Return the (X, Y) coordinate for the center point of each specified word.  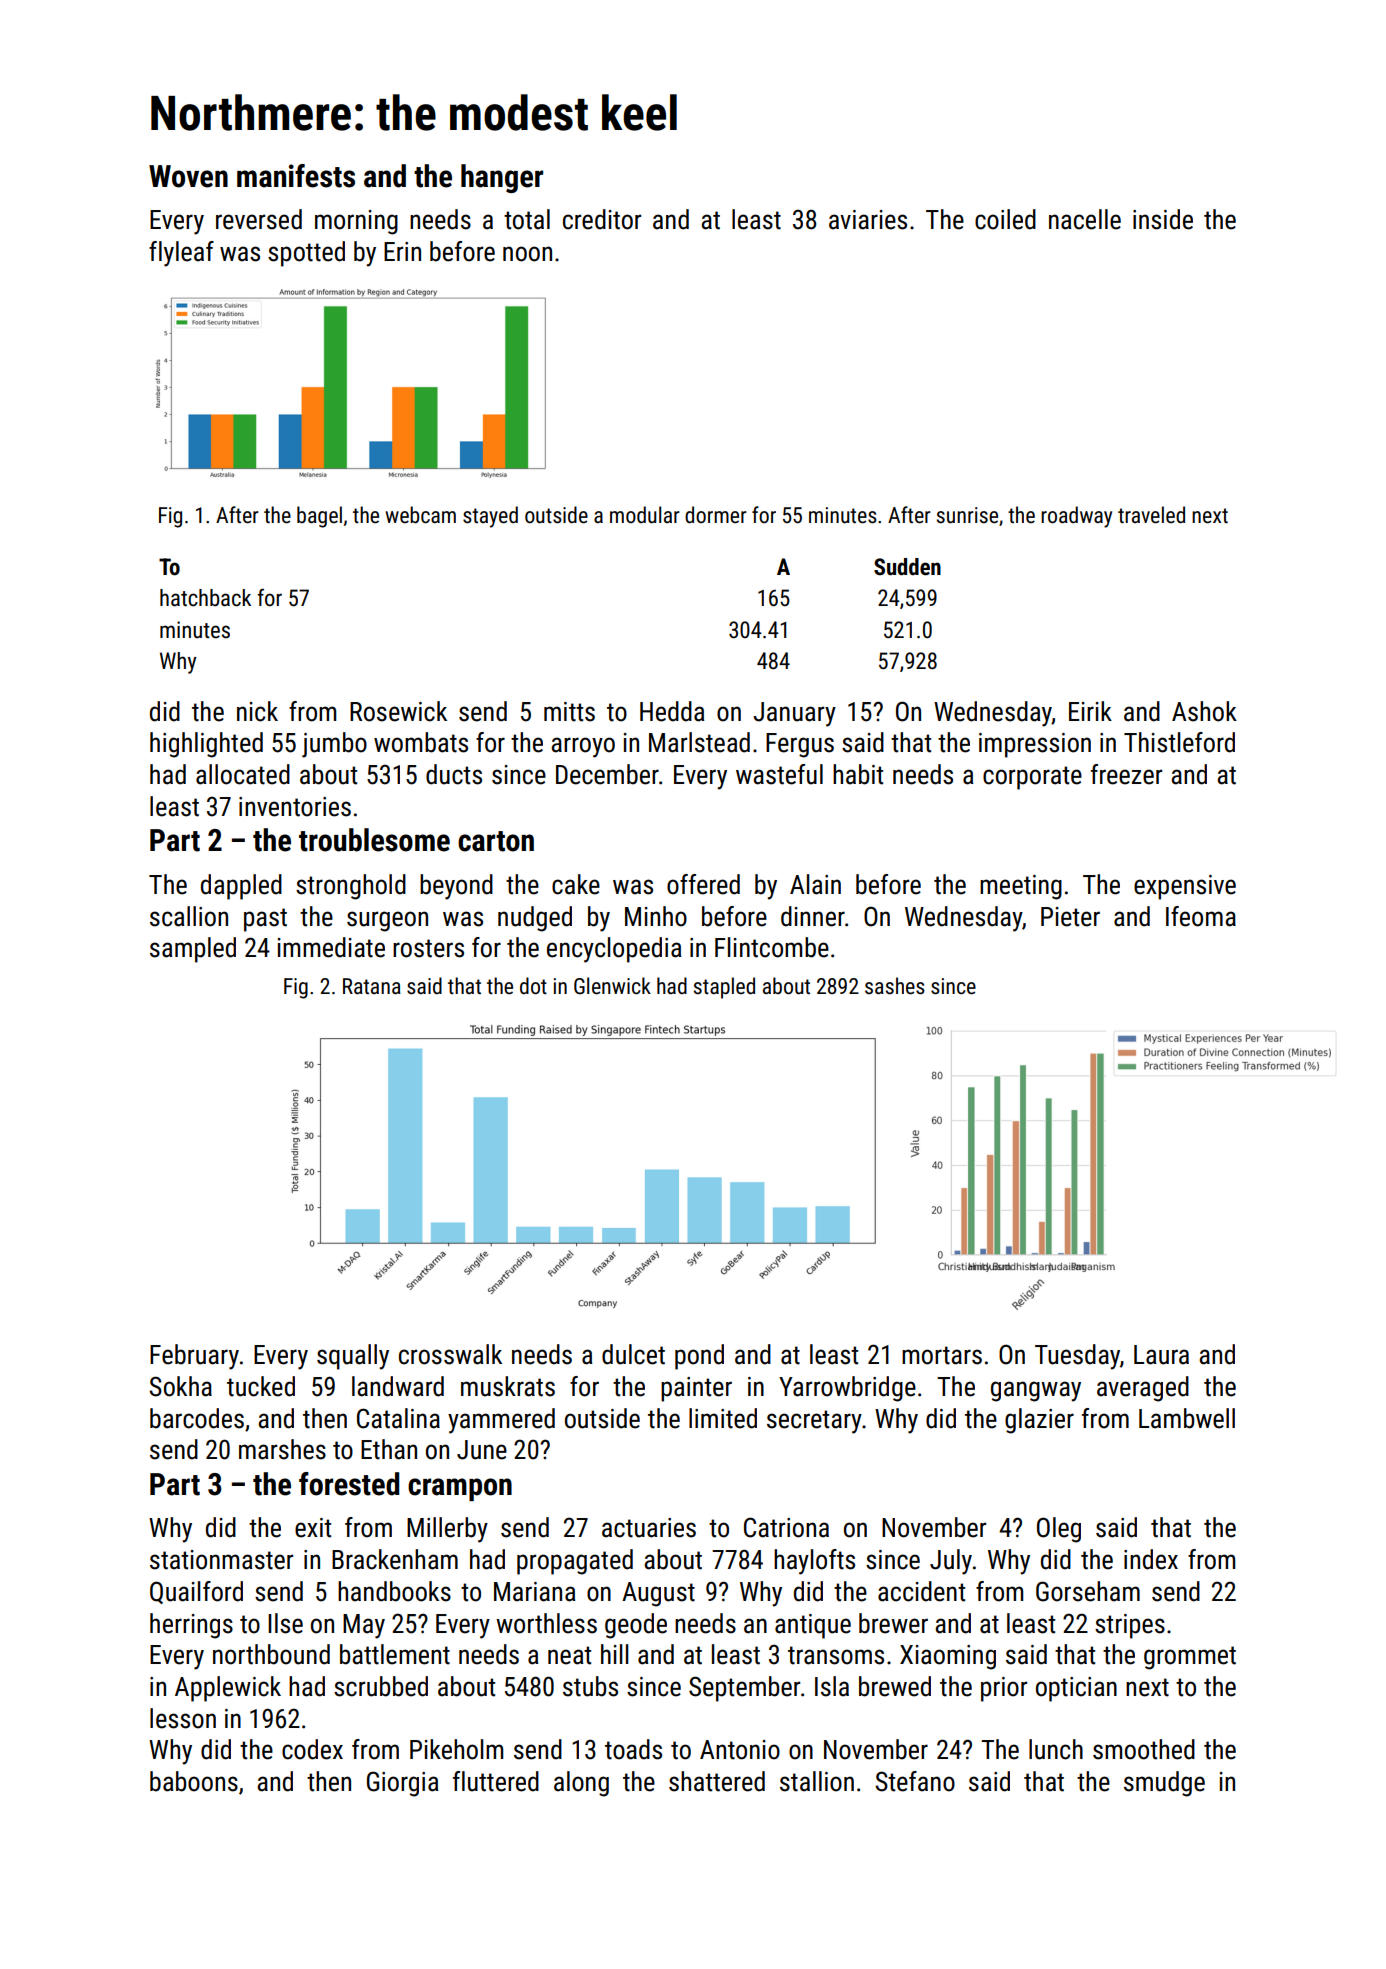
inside (1163, 219)
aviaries (868, 220)
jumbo (334, 745)
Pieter (1070, 917)
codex (312, 1749)
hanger (502, 178)
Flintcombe (772, 947)
